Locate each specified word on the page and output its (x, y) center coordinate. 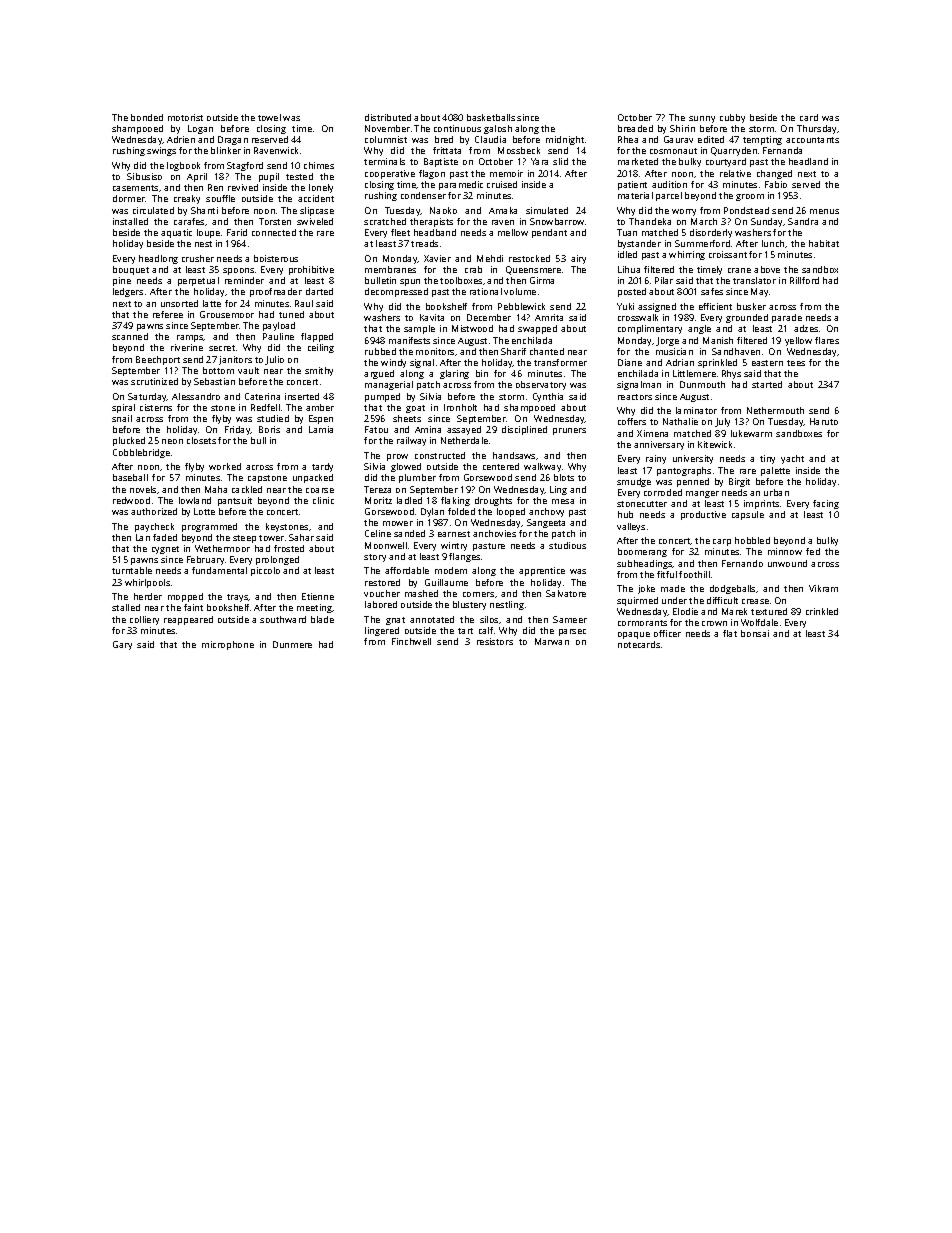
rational (486, 291)
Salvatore (566, 593)
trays (238, 598)
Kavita (432, 317)
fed (813, 551)
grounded (747, 318)
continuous (457, 128)
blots (564, 477)
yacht (792, 459)
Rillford (804, 280)
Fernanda (782, 150)
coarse (320, 490)
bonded (147, 117)
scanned (130, 336)
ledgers (128, 292)
